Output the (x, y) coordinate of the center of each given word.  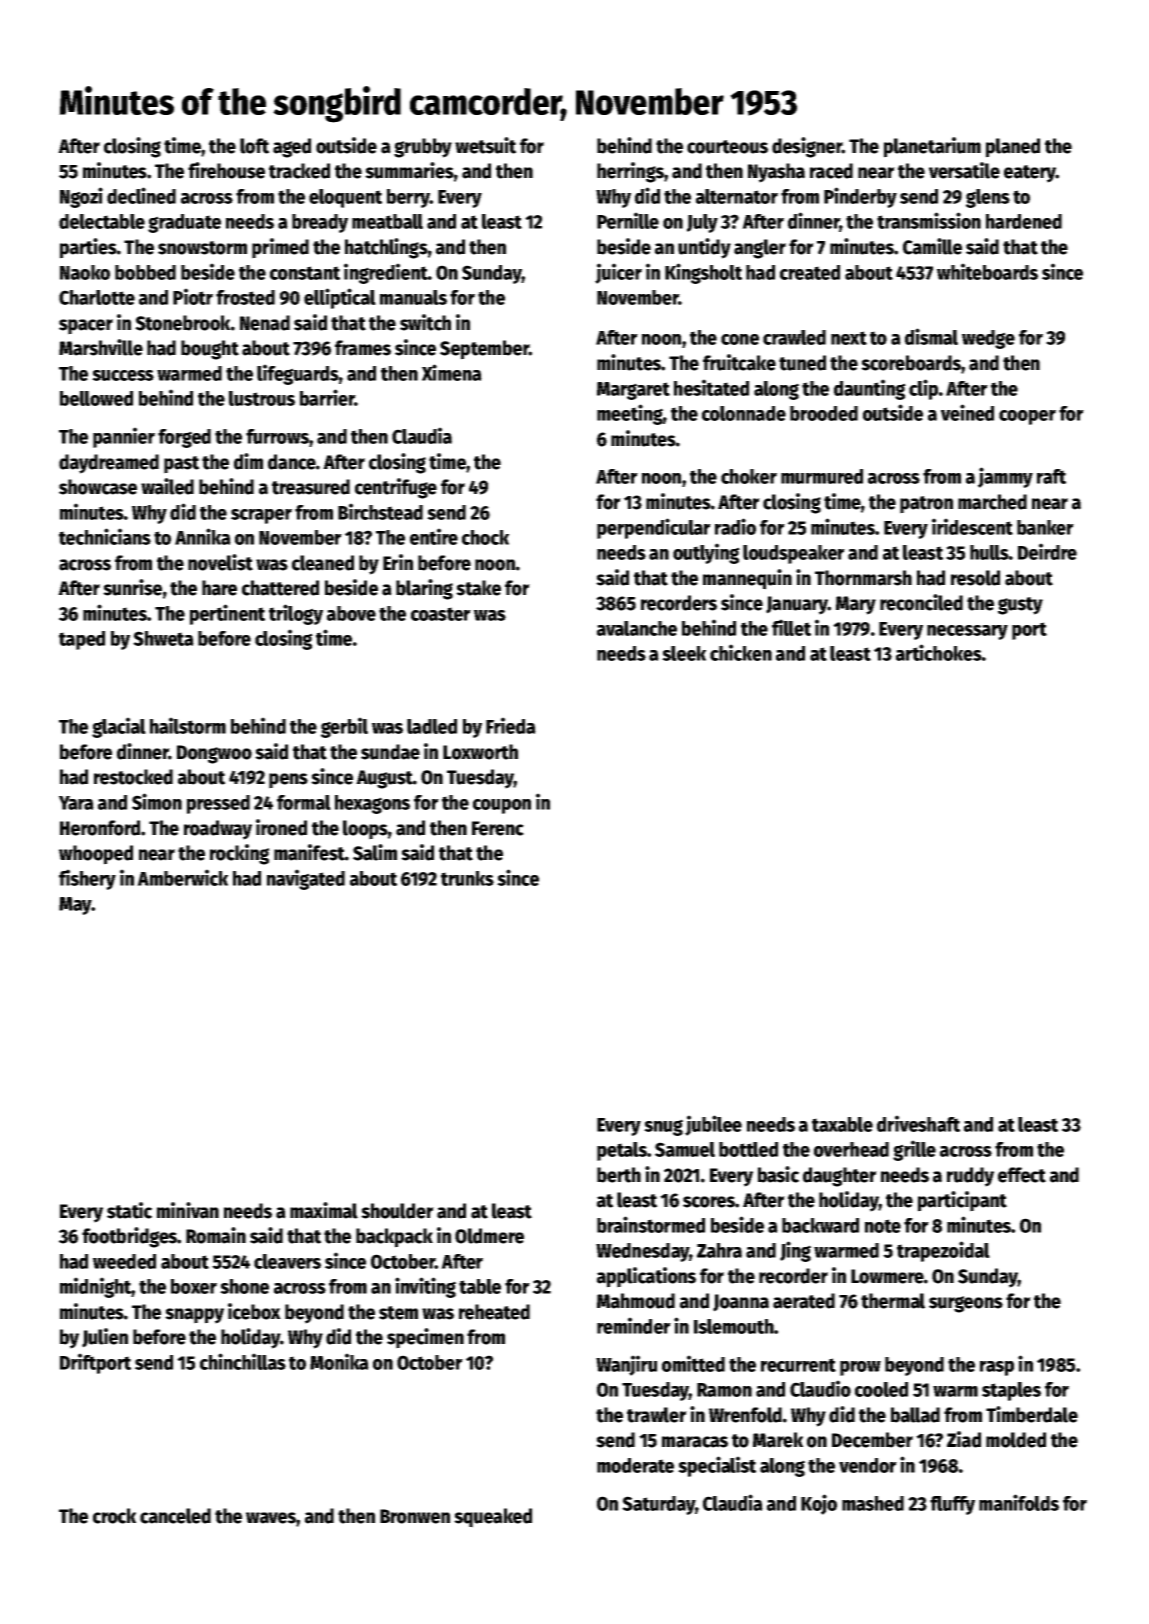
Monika (339, 1361)
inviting (425, 1287)
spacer (86, 327)
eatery (1030, 174)
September (484, 350)
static (129, 1210)
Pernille (628, 220)
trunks (467, 878)
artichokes (939, 652)
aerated (804, 1301)
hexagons (372, 804)
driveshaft (918, 1123)
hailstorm (188, 725)
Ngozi (81, 197)
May (75, 906)
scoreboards (911, 363)
